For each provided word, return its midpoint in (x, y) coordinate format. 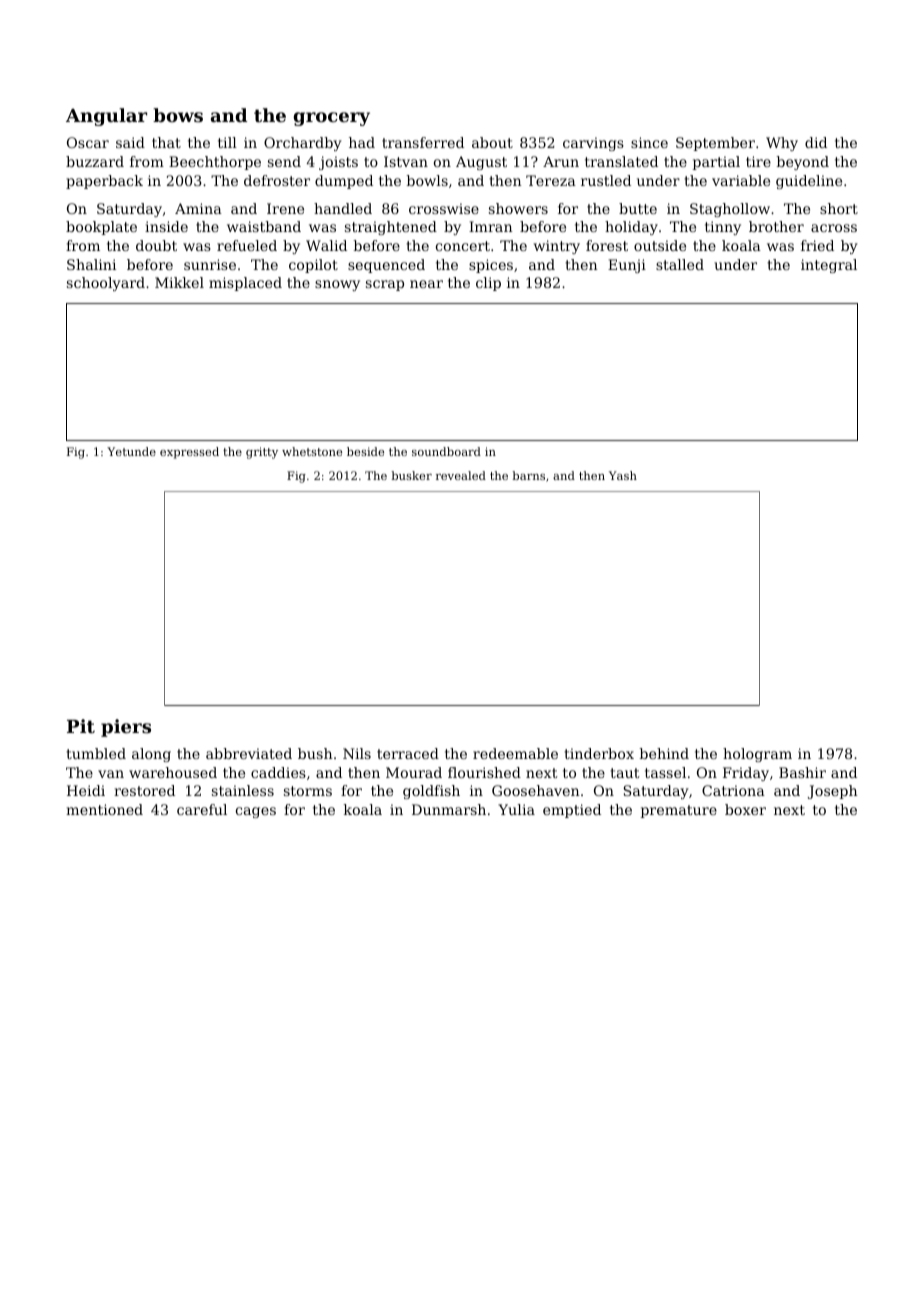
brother (776, 226)
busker (411, 475)
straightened (391, 228)
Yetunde (131, 451)
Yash (623, 475)
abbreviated (249, 753)
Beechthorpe (215, 163)
